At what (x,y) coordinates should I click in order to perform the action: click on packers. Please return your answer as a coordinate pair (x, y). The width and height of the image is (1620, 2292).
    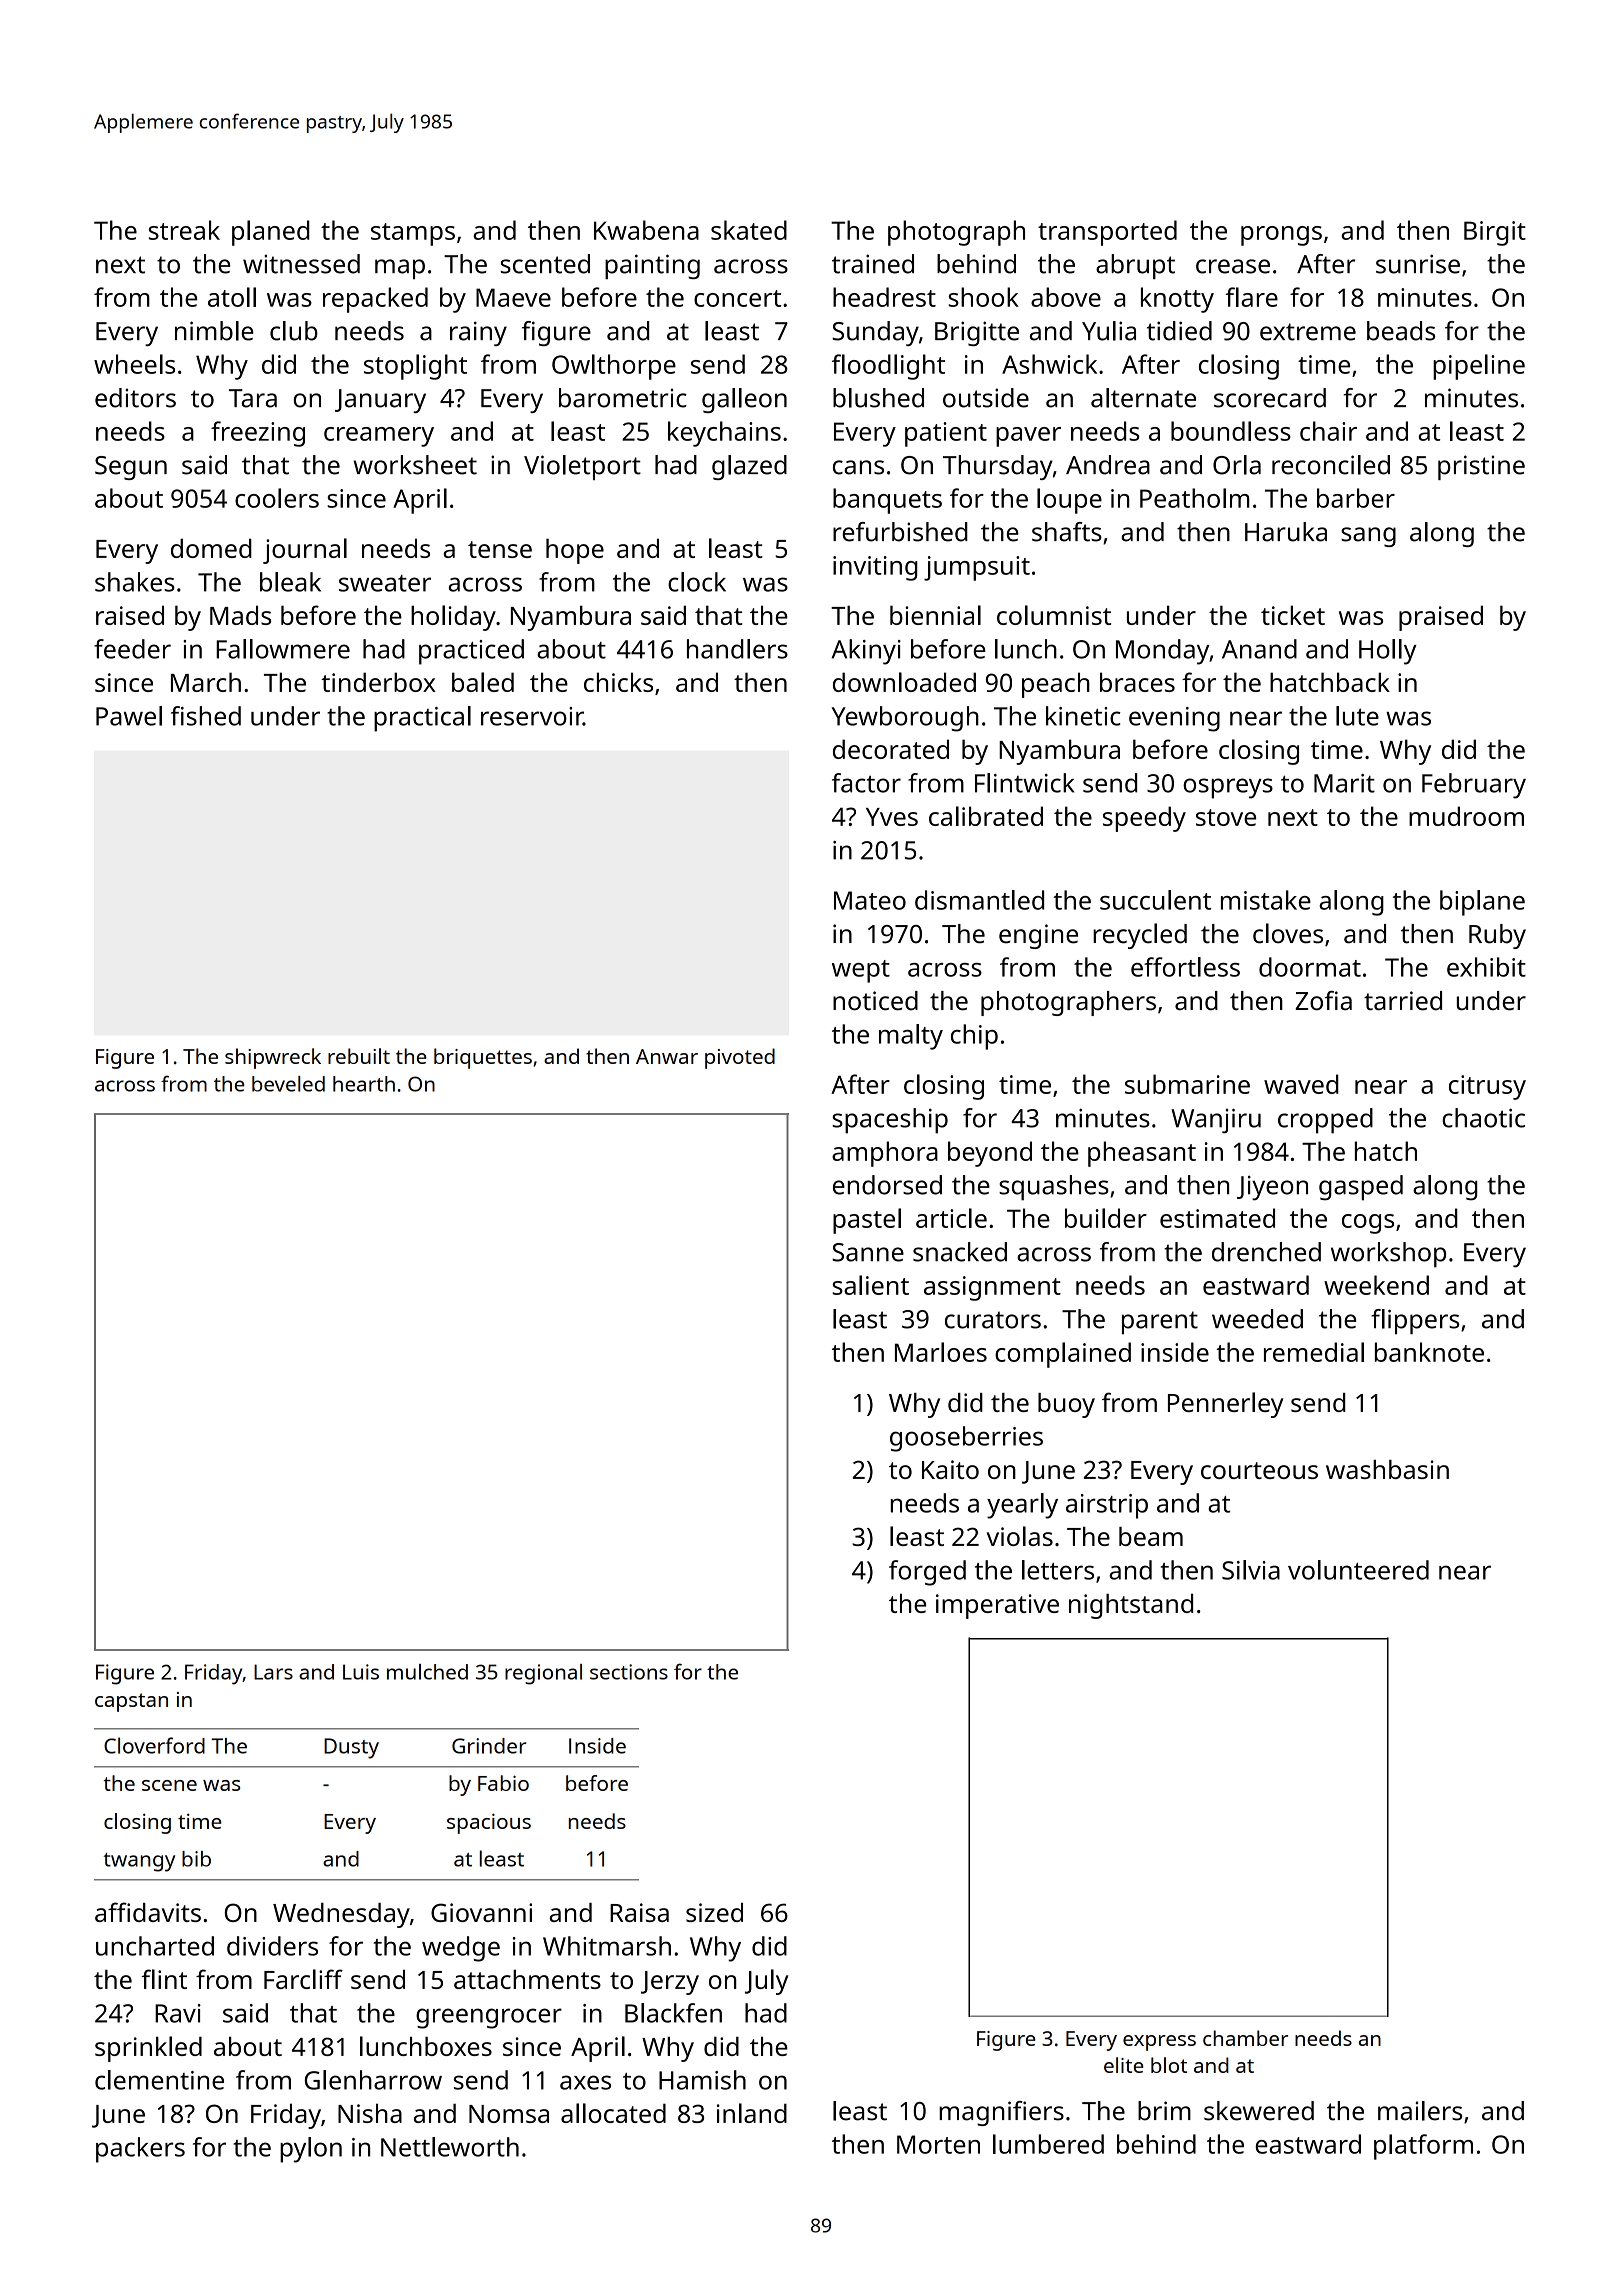
    Looking at the image, I should click on (140, 2150).
